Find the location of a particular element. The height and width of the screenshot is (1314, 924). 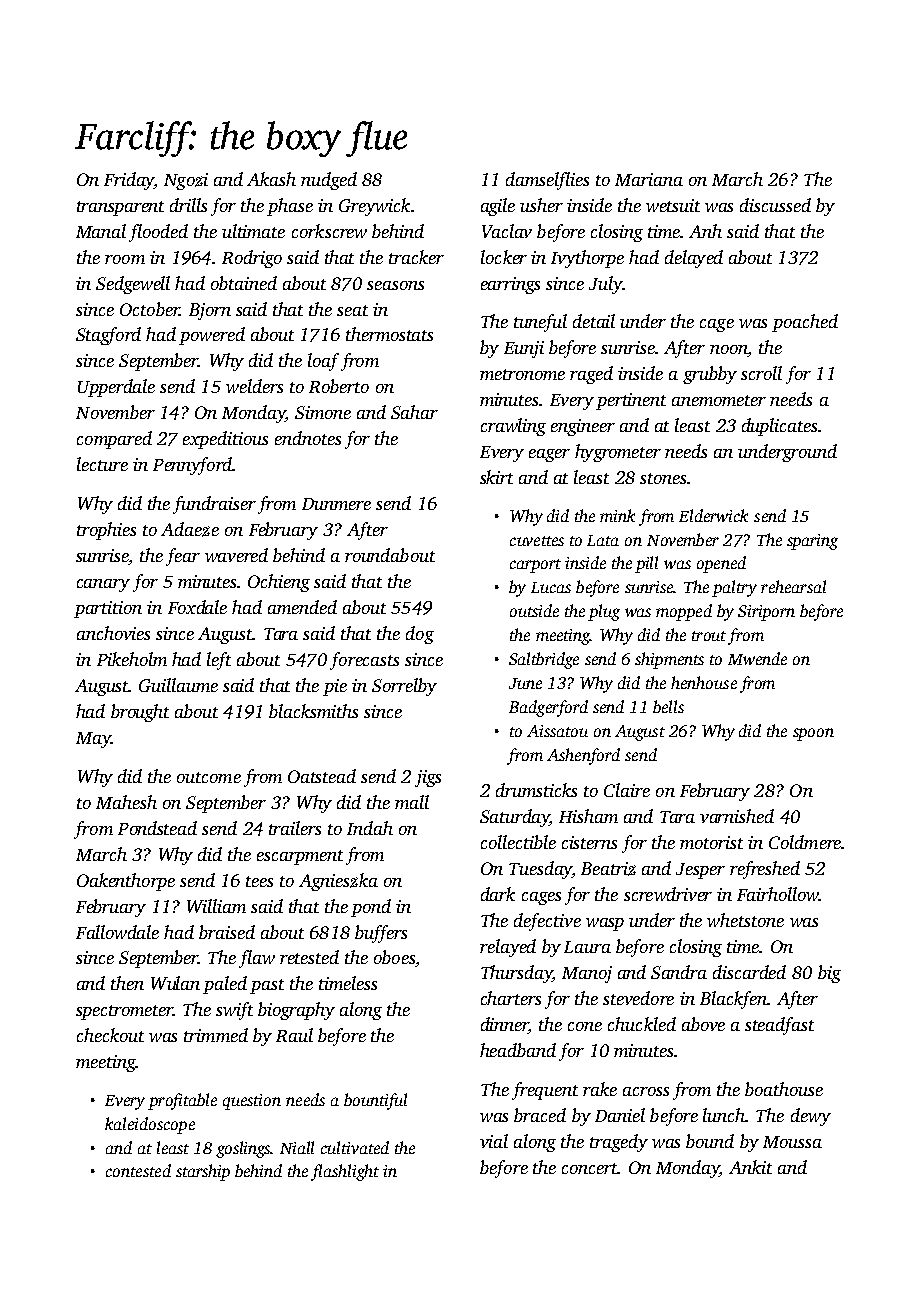

agile is located at coordinates (498, 207).
